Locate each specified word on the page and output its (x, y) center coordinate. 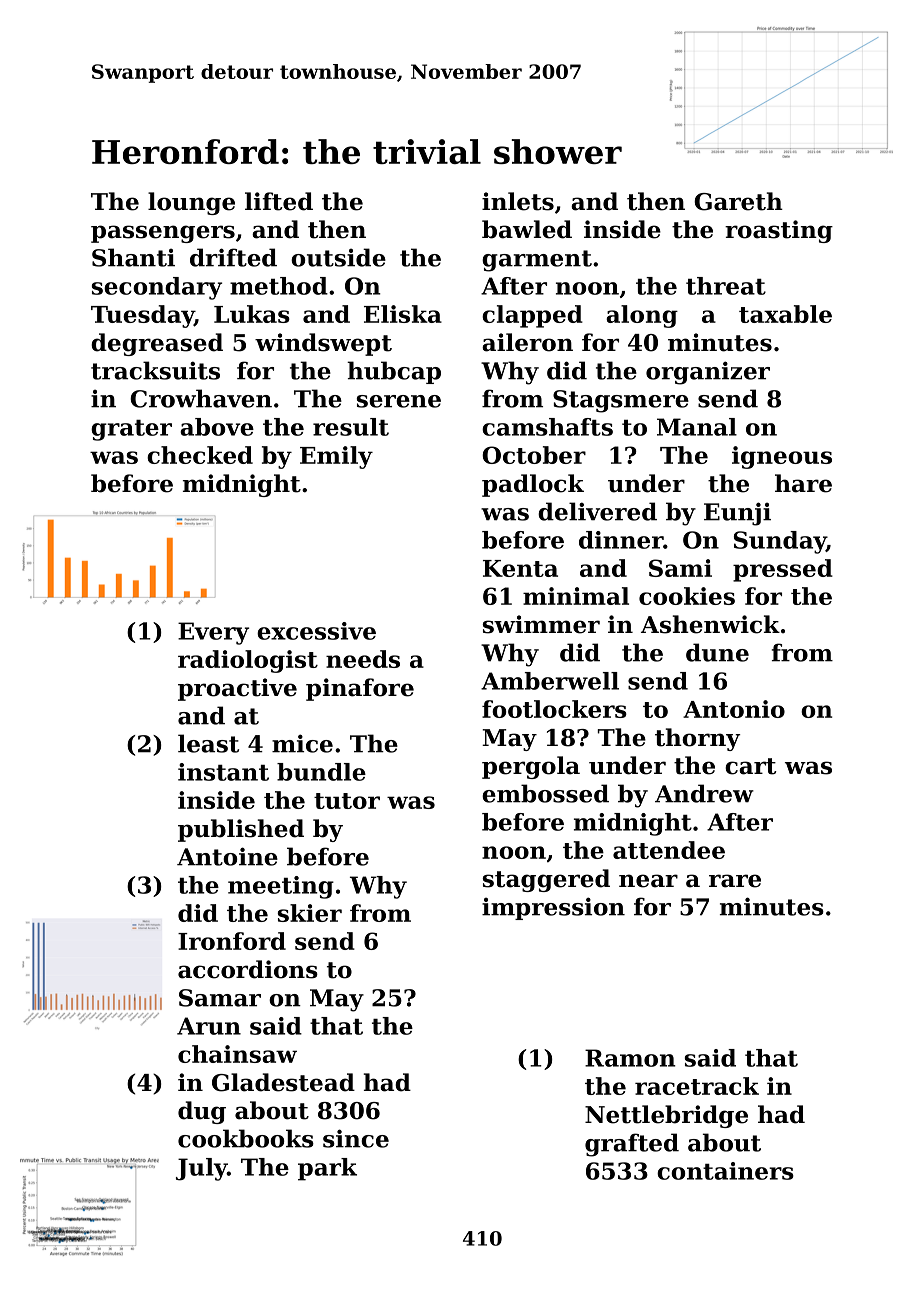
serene (399, 401)
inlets (518, 201)
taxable (785, 314)
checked (200, 455)
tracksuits (155, 370)
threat (726, 286)
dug (202, 1112)
